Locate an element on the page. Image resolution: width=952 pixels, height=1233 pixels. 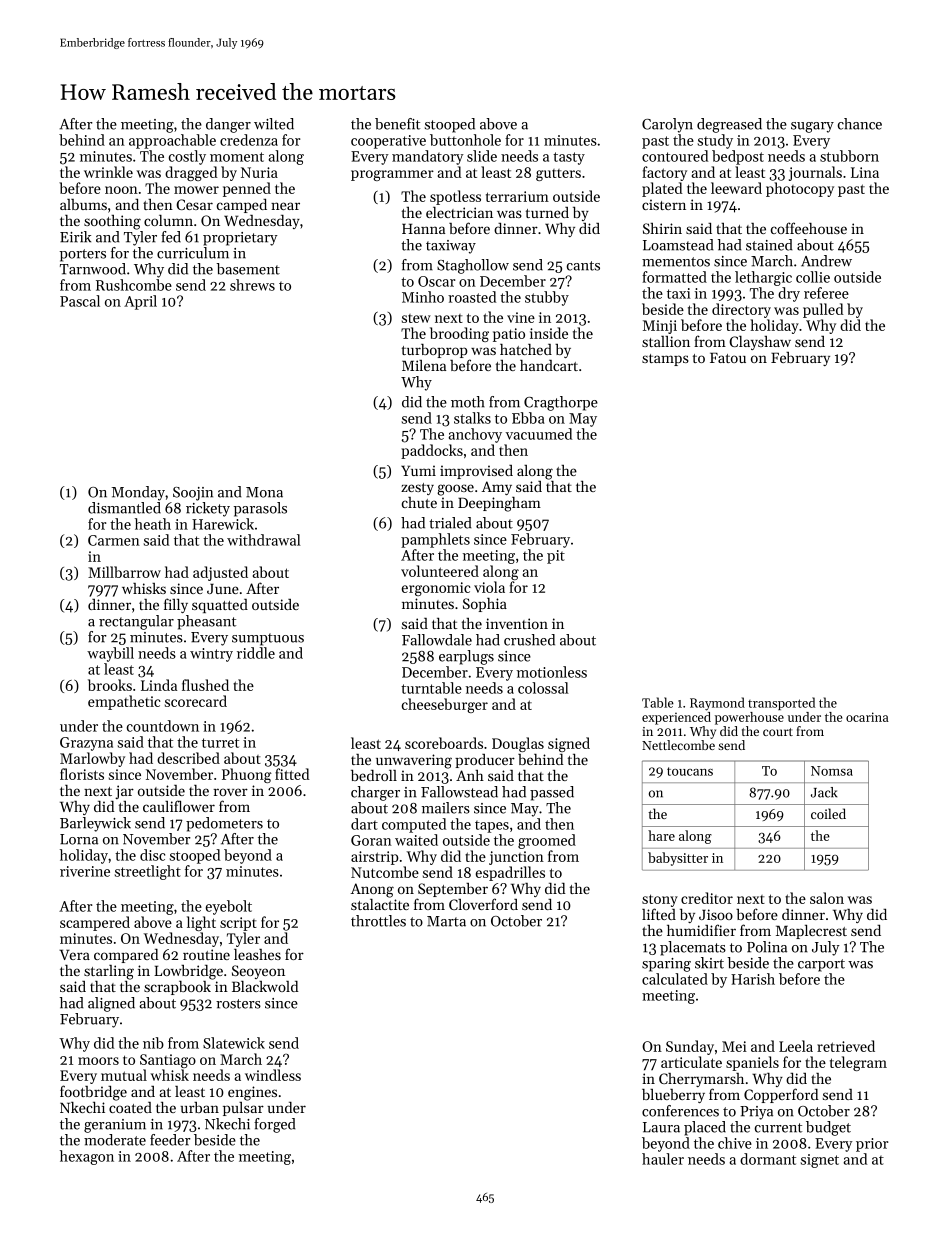
Vera is located at coordinates (74, 955).
